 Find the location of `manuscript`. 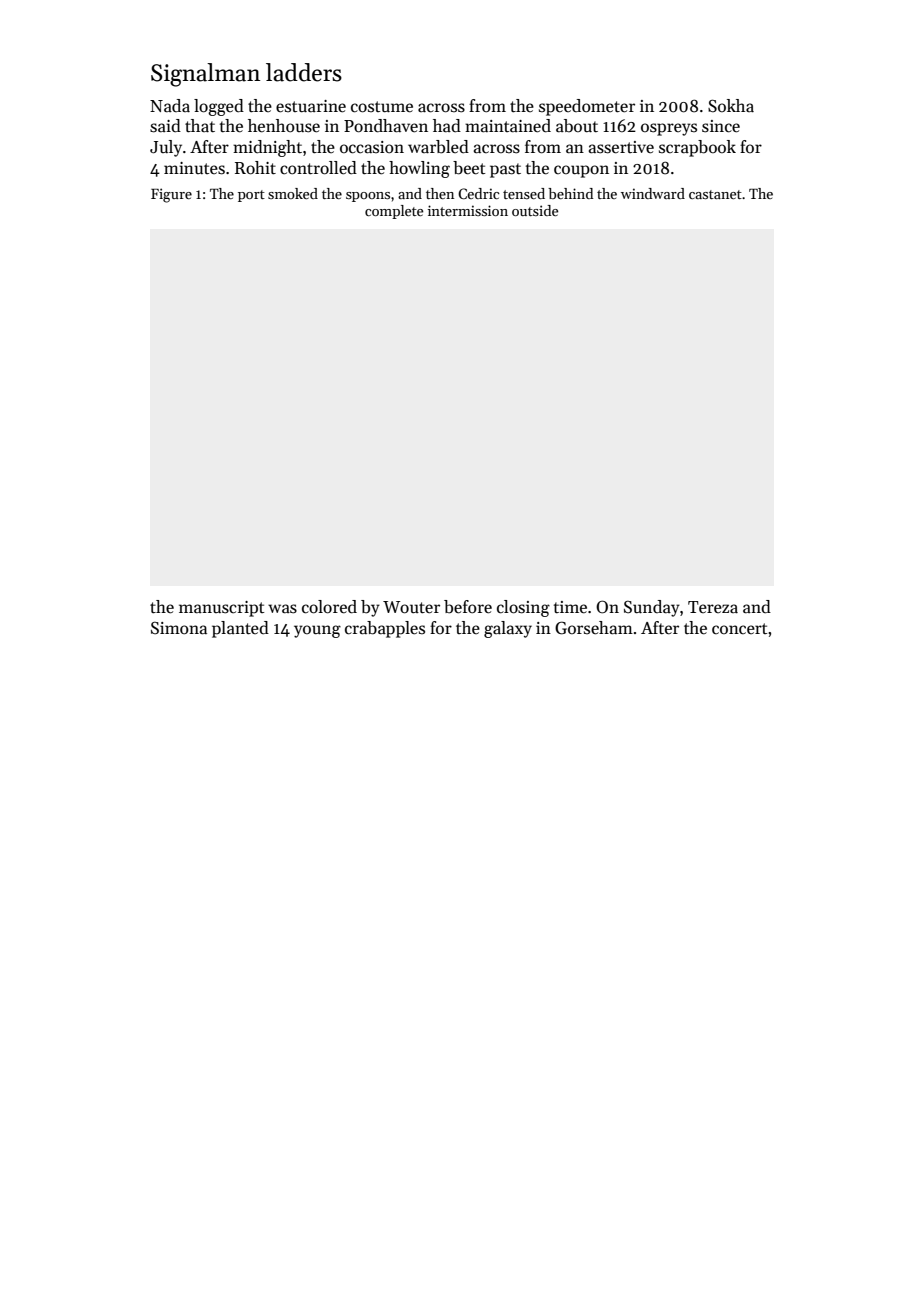

manuscript is located at coordinates (221, 609).
